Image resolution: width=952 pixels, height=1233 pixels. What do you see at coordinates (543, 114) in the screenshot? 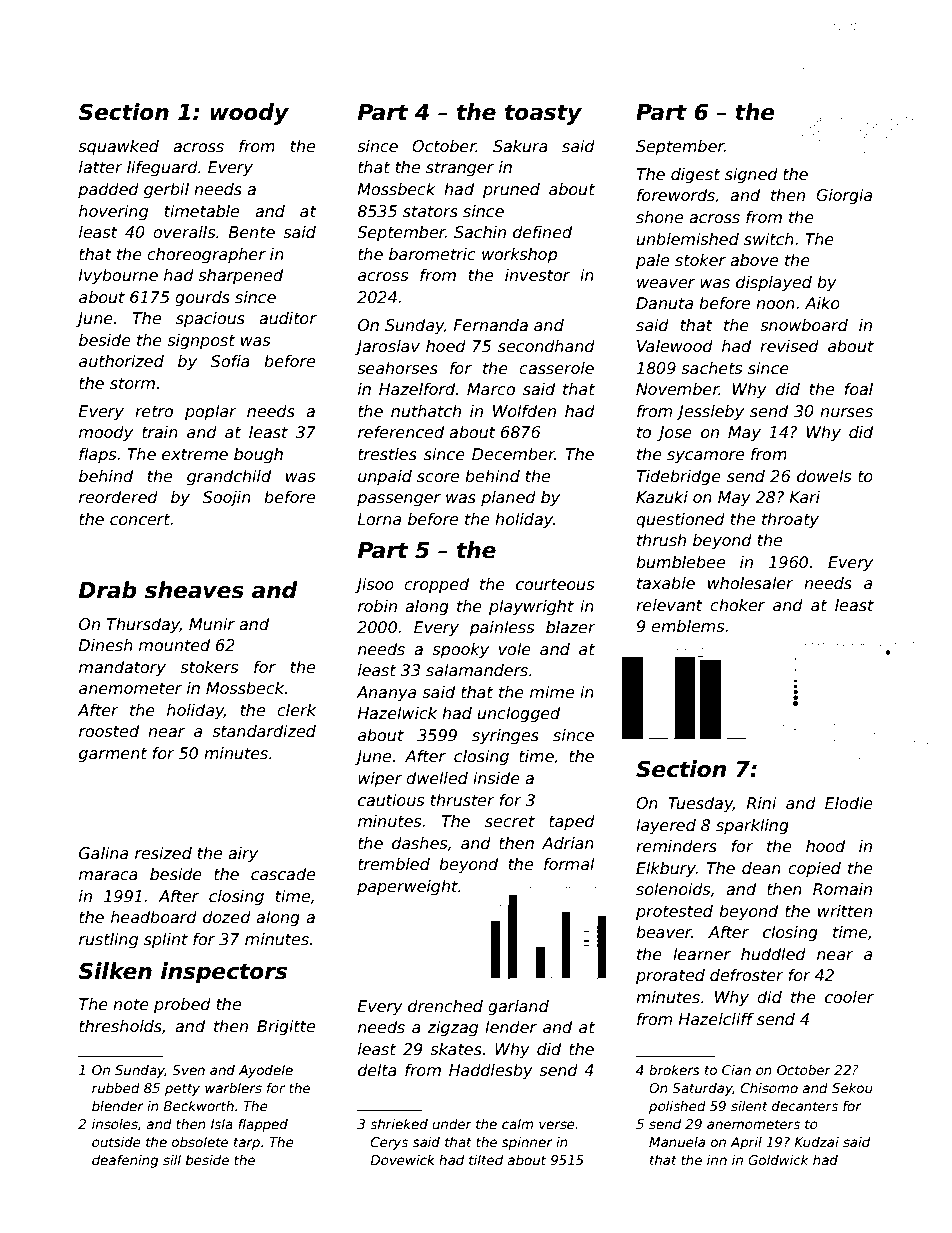
I see `toasty` at bounding box center [543, 114].
